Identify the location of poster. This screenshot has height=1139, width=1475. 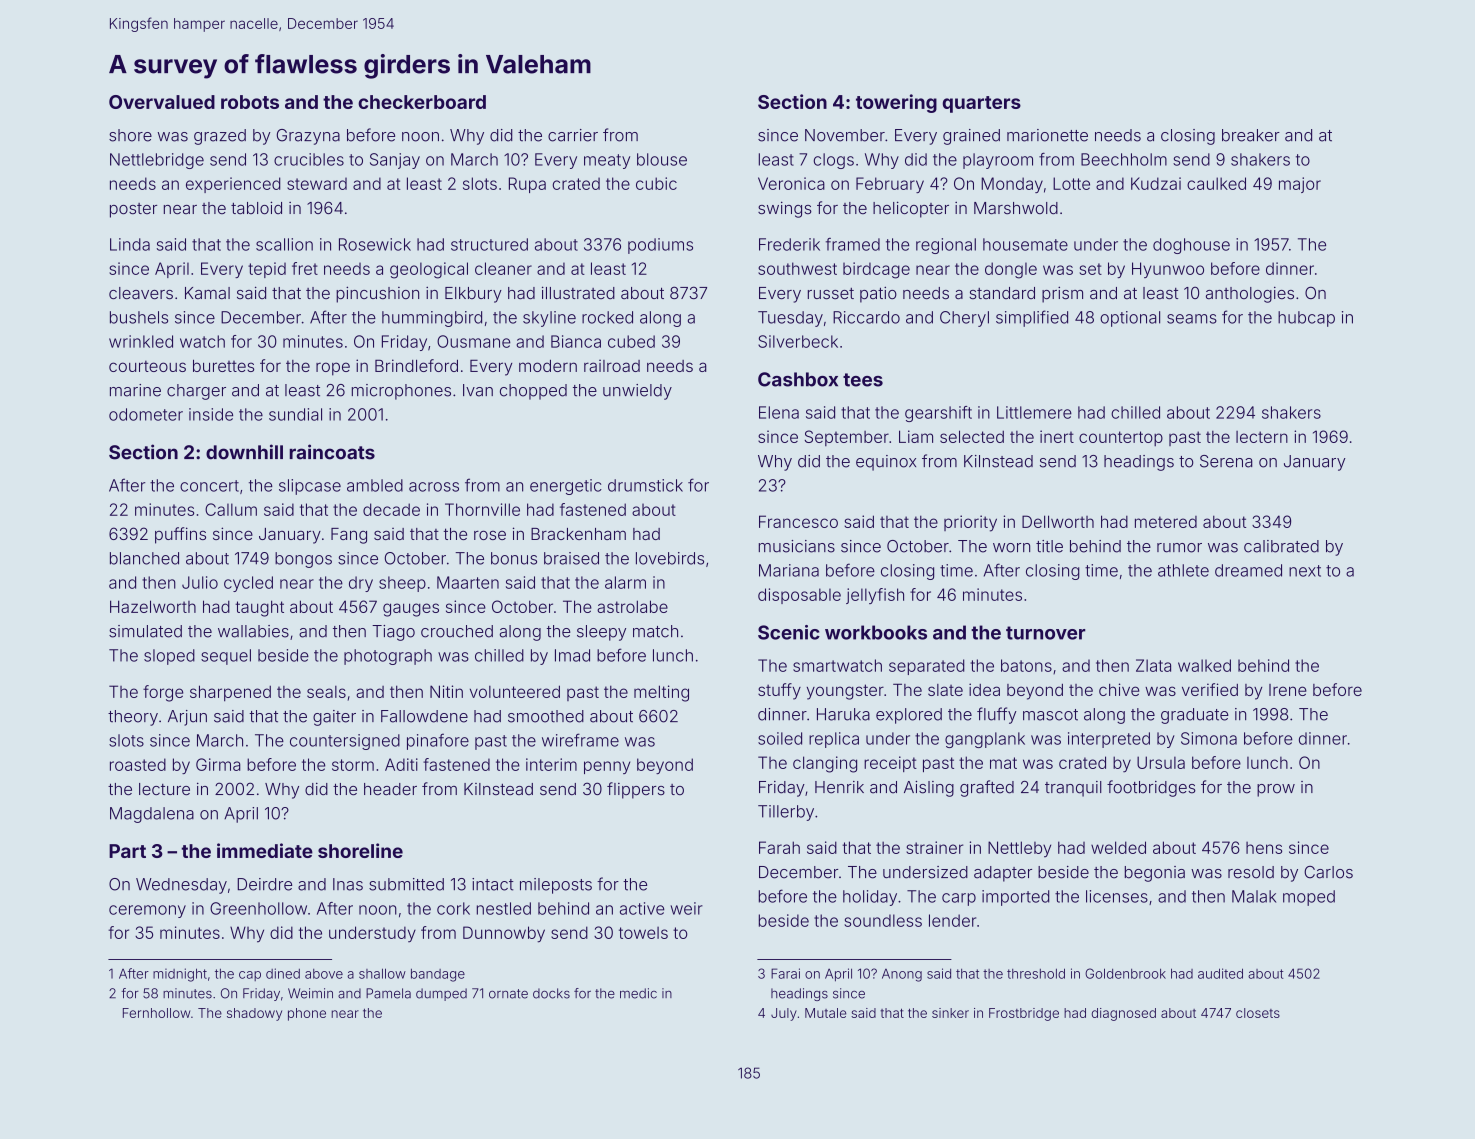
(133, 210).
